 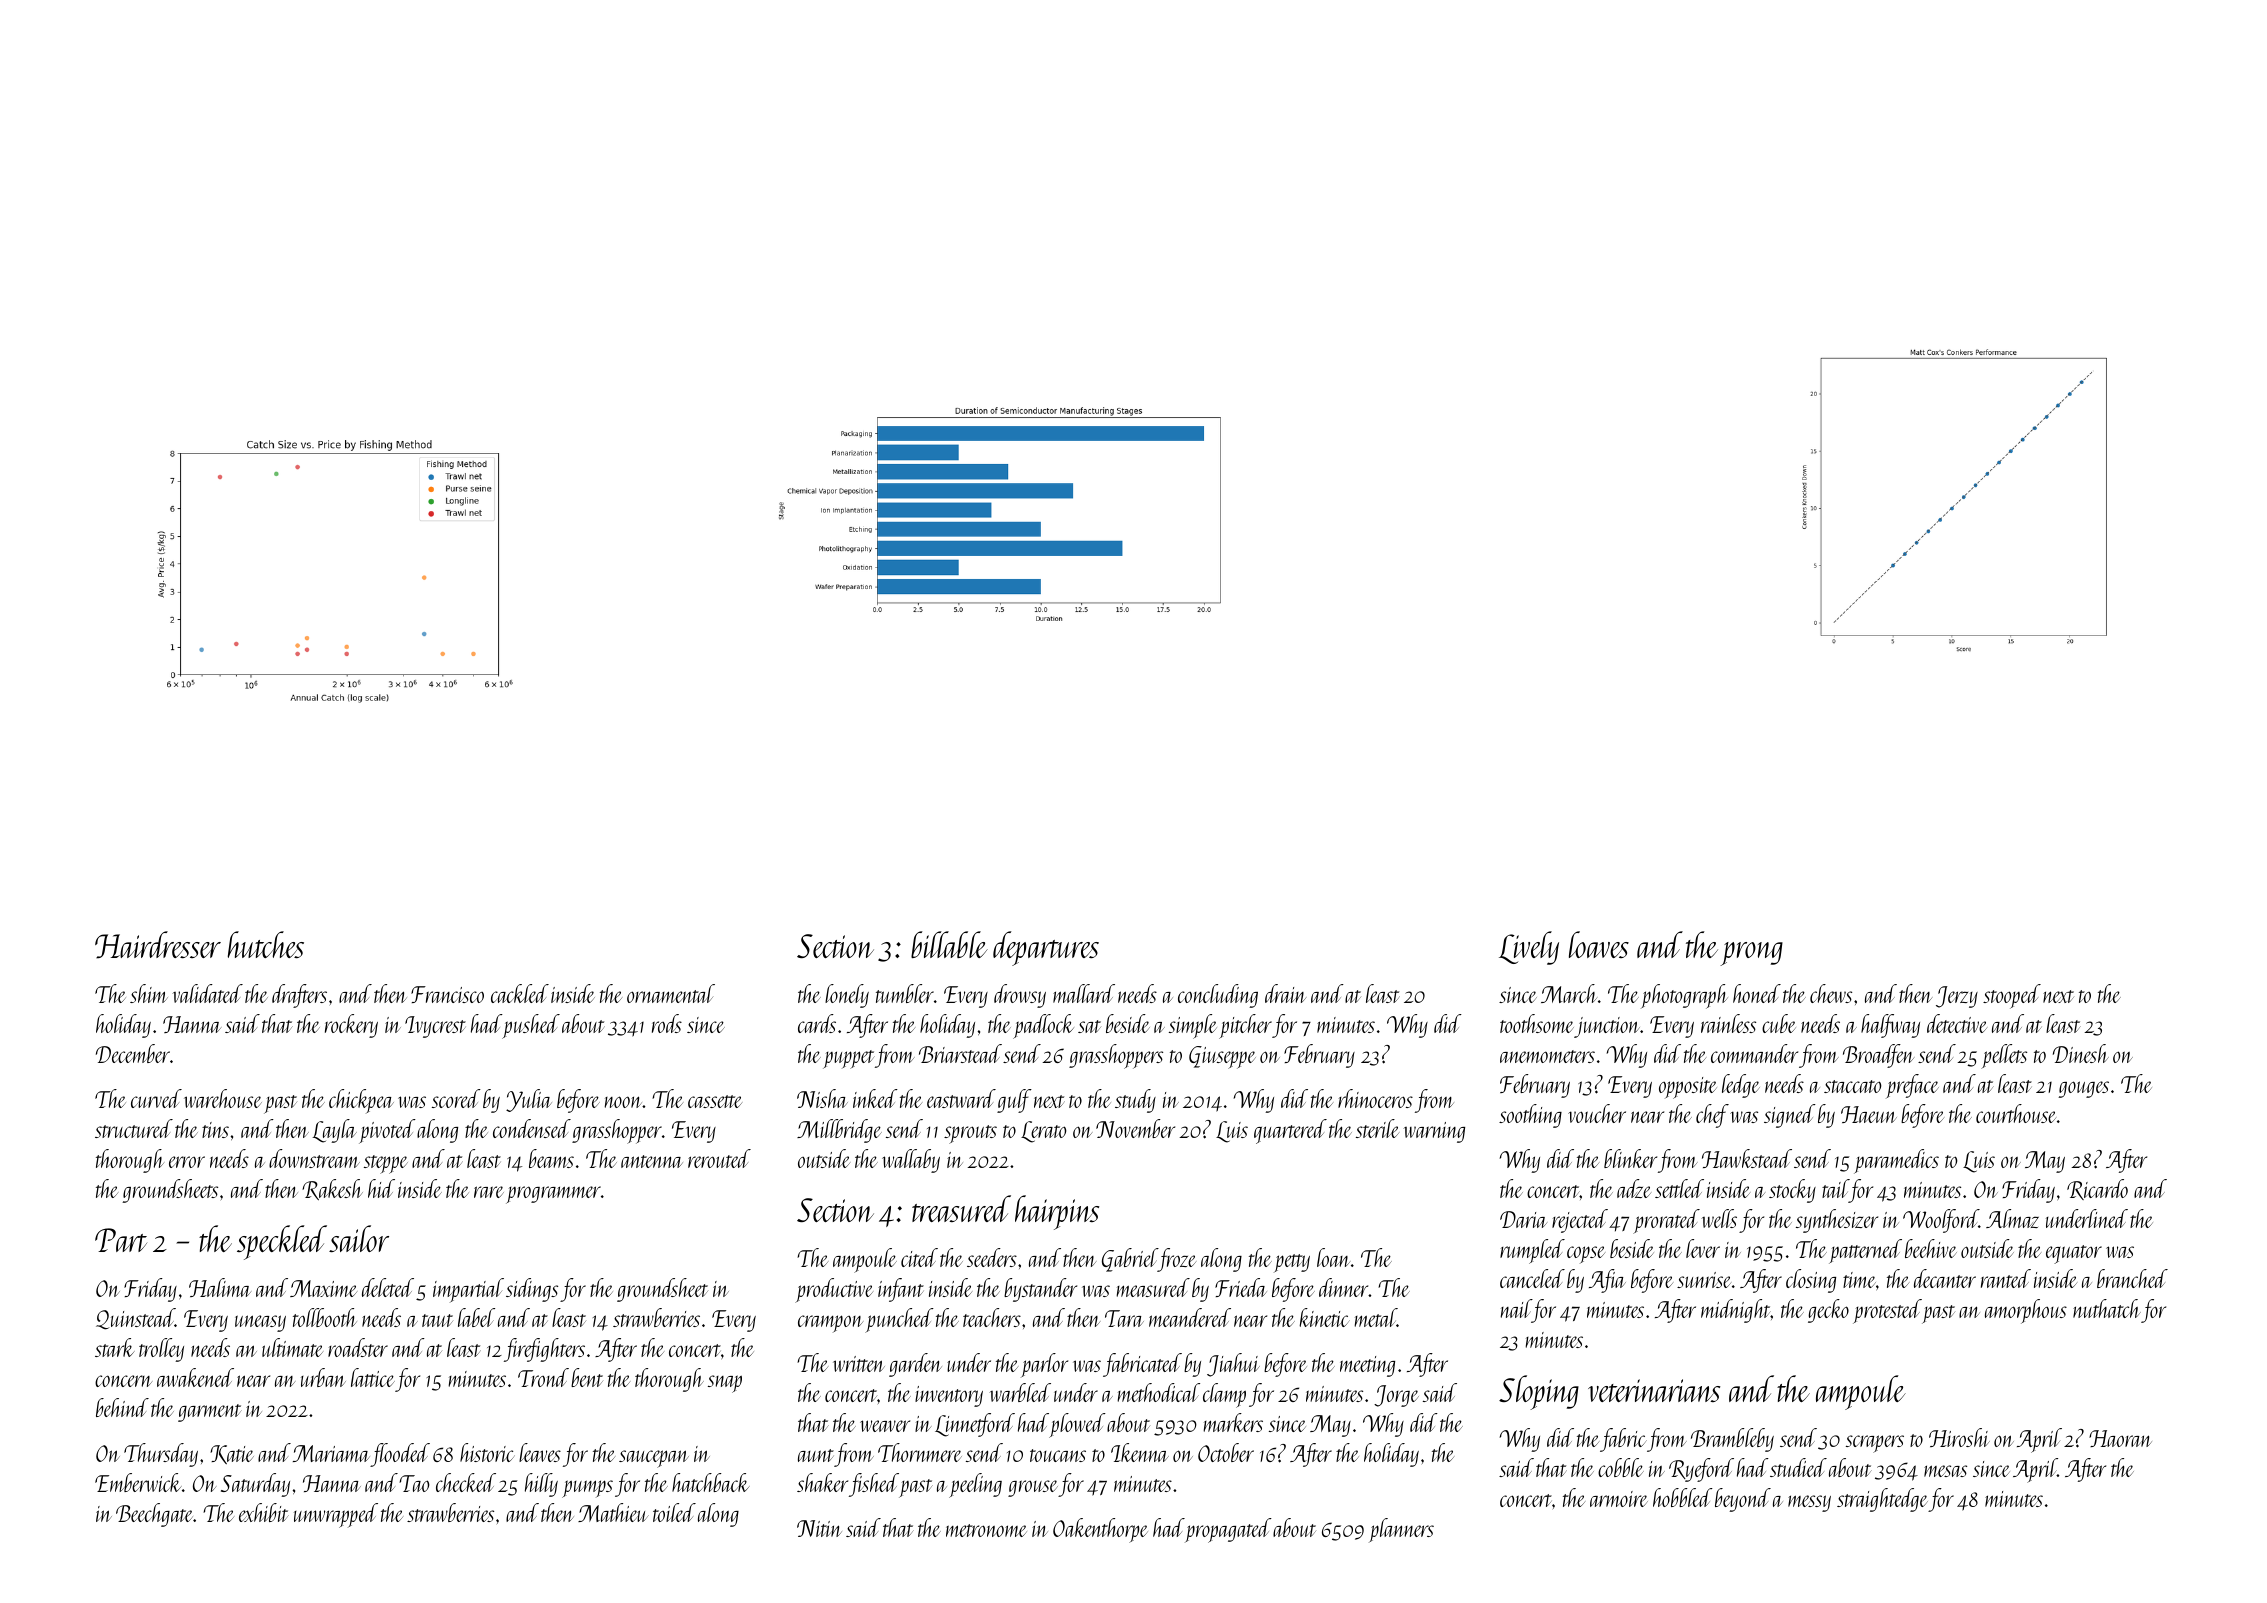 I want to click on Giuseppe, so click(x=1222, y=1057).
